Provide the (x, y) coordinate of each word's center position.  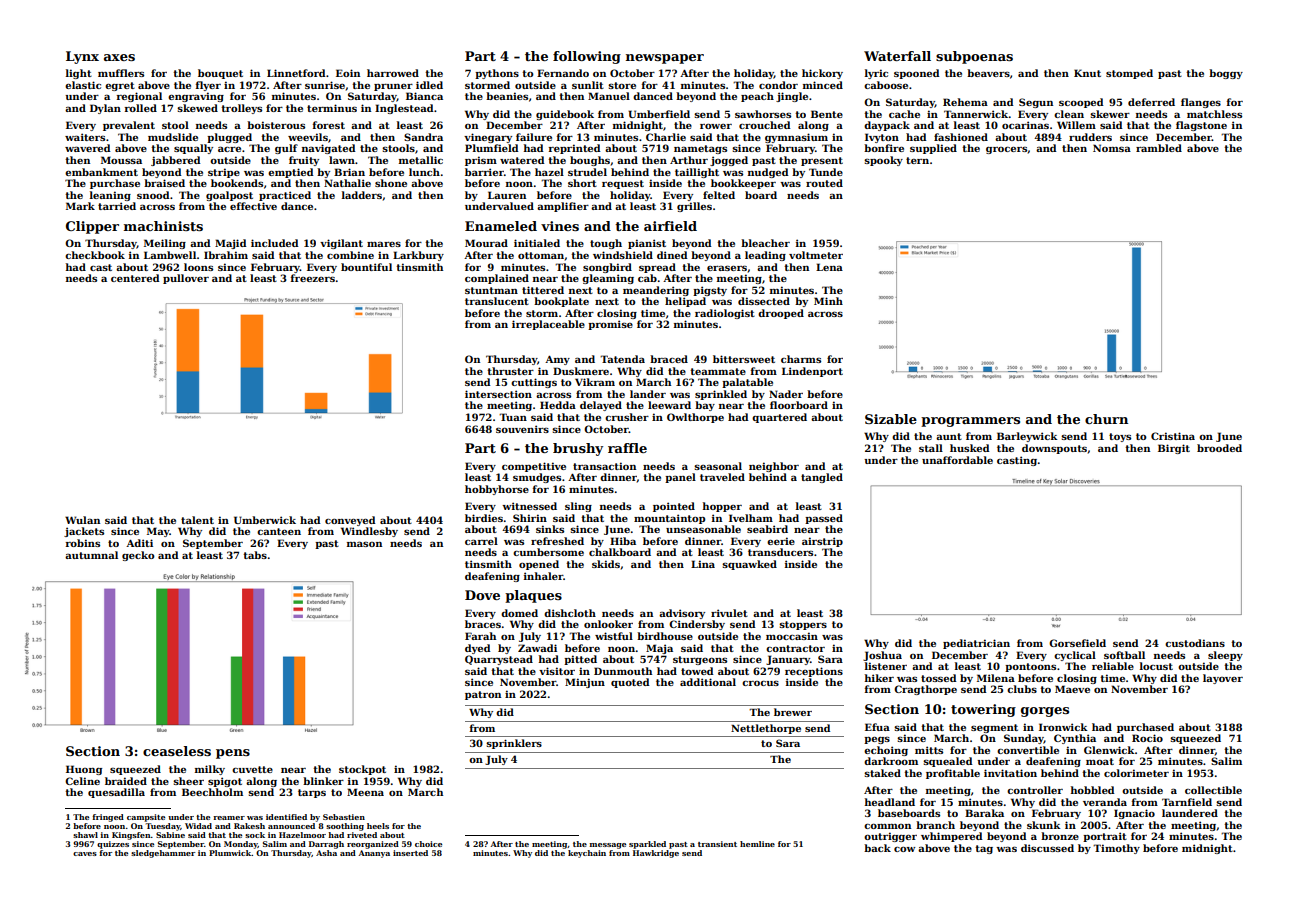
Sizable (891, 419)
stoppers (803, 625)
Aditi (139, 543)
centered (135, 278)
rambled (1159, 148)
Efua (877, 727)
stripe (224, 173)
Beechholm (212, 792)
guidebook (565, 115)
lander (648, 394)
